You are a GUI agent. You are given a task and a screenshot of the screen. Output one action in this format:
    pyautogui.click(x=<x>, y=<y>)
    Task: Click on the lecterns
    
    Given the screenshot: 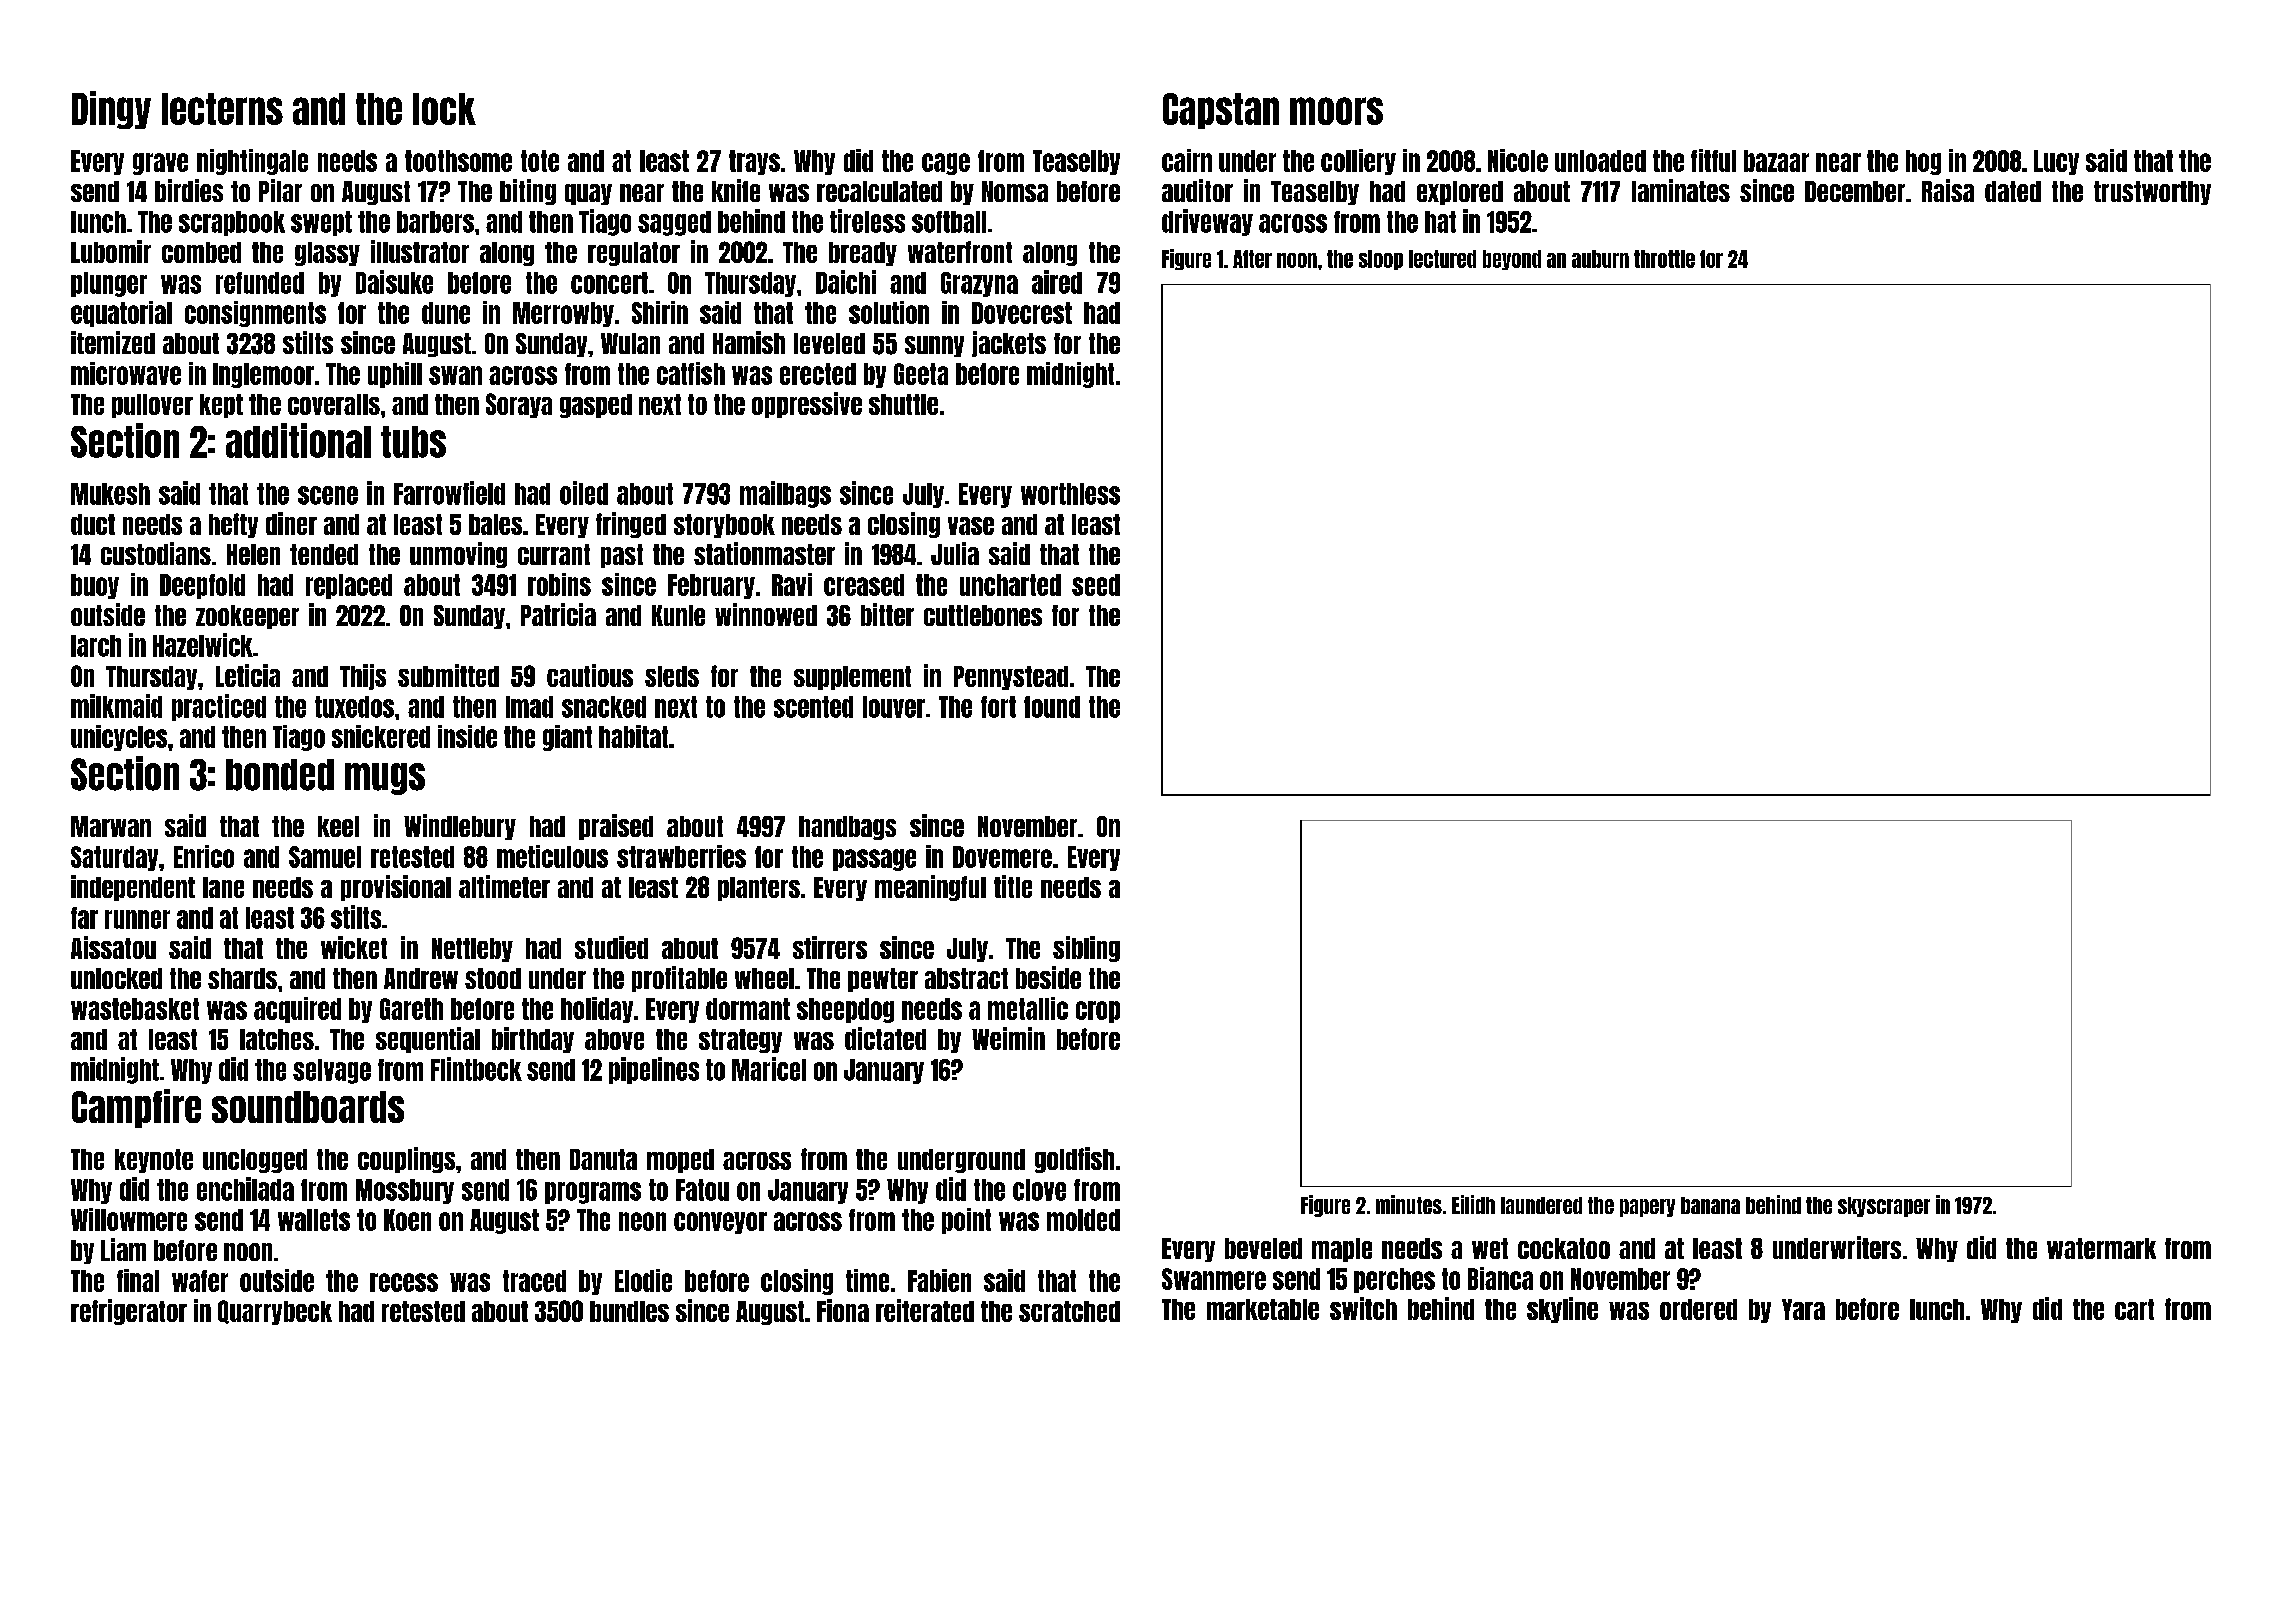 What is the action you would take?
    pyautogui.click(x=222, y=109)
